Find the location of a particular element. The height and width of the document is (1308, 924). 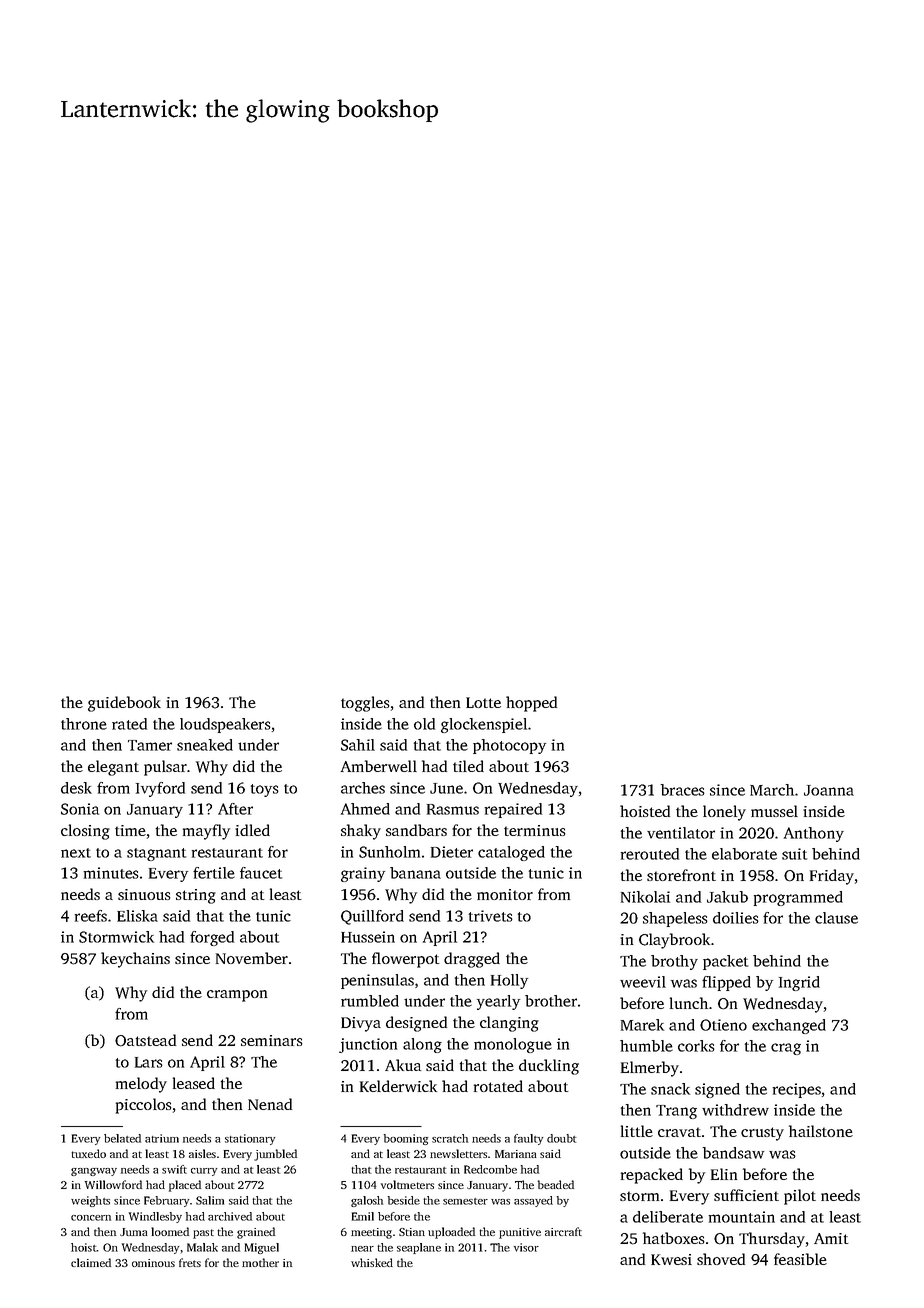

recipes is located at coordinates (797, 1090).
